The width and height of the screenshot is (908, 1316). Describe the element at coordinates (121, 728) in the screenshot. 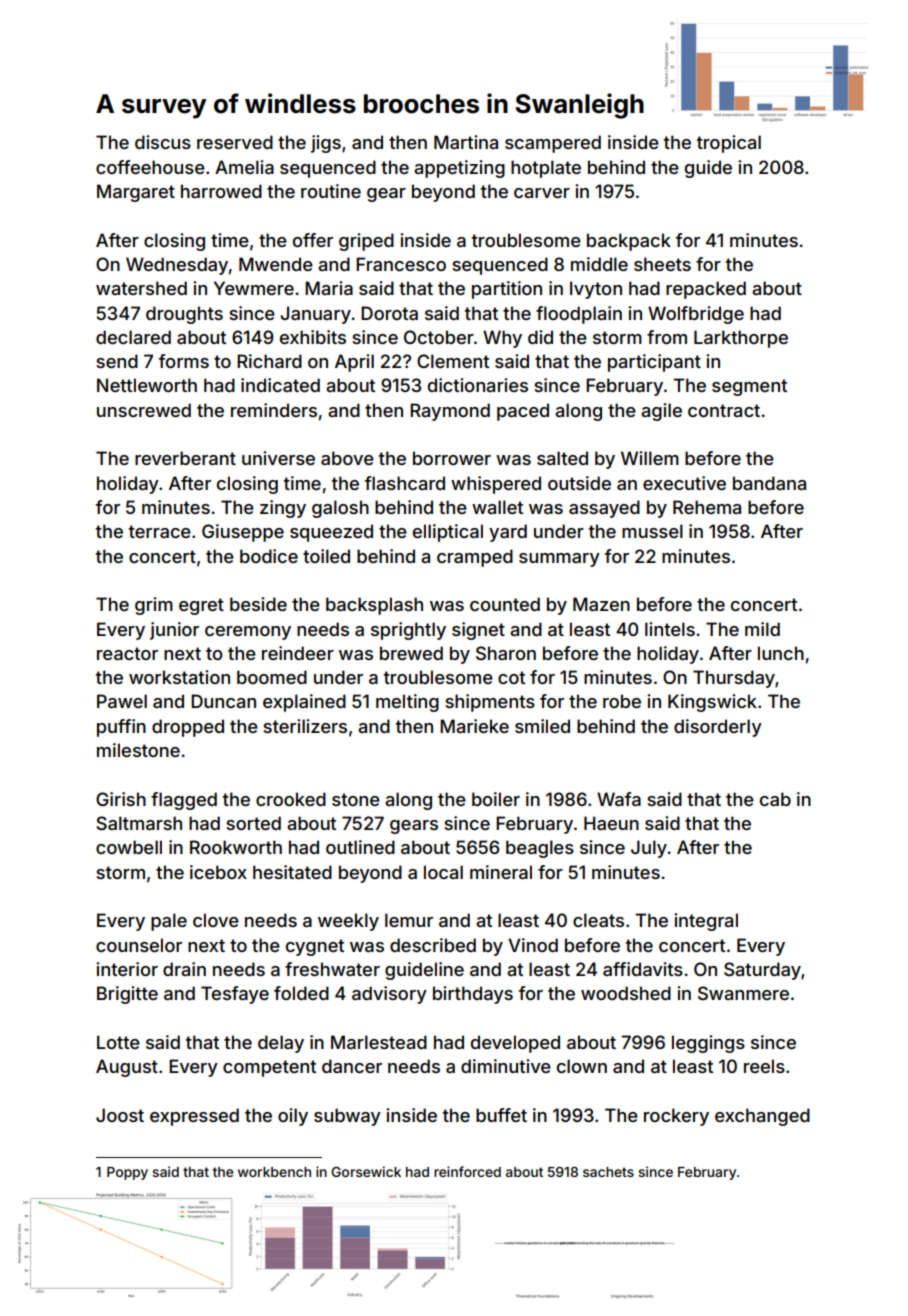

I see `puffin` at that location.
